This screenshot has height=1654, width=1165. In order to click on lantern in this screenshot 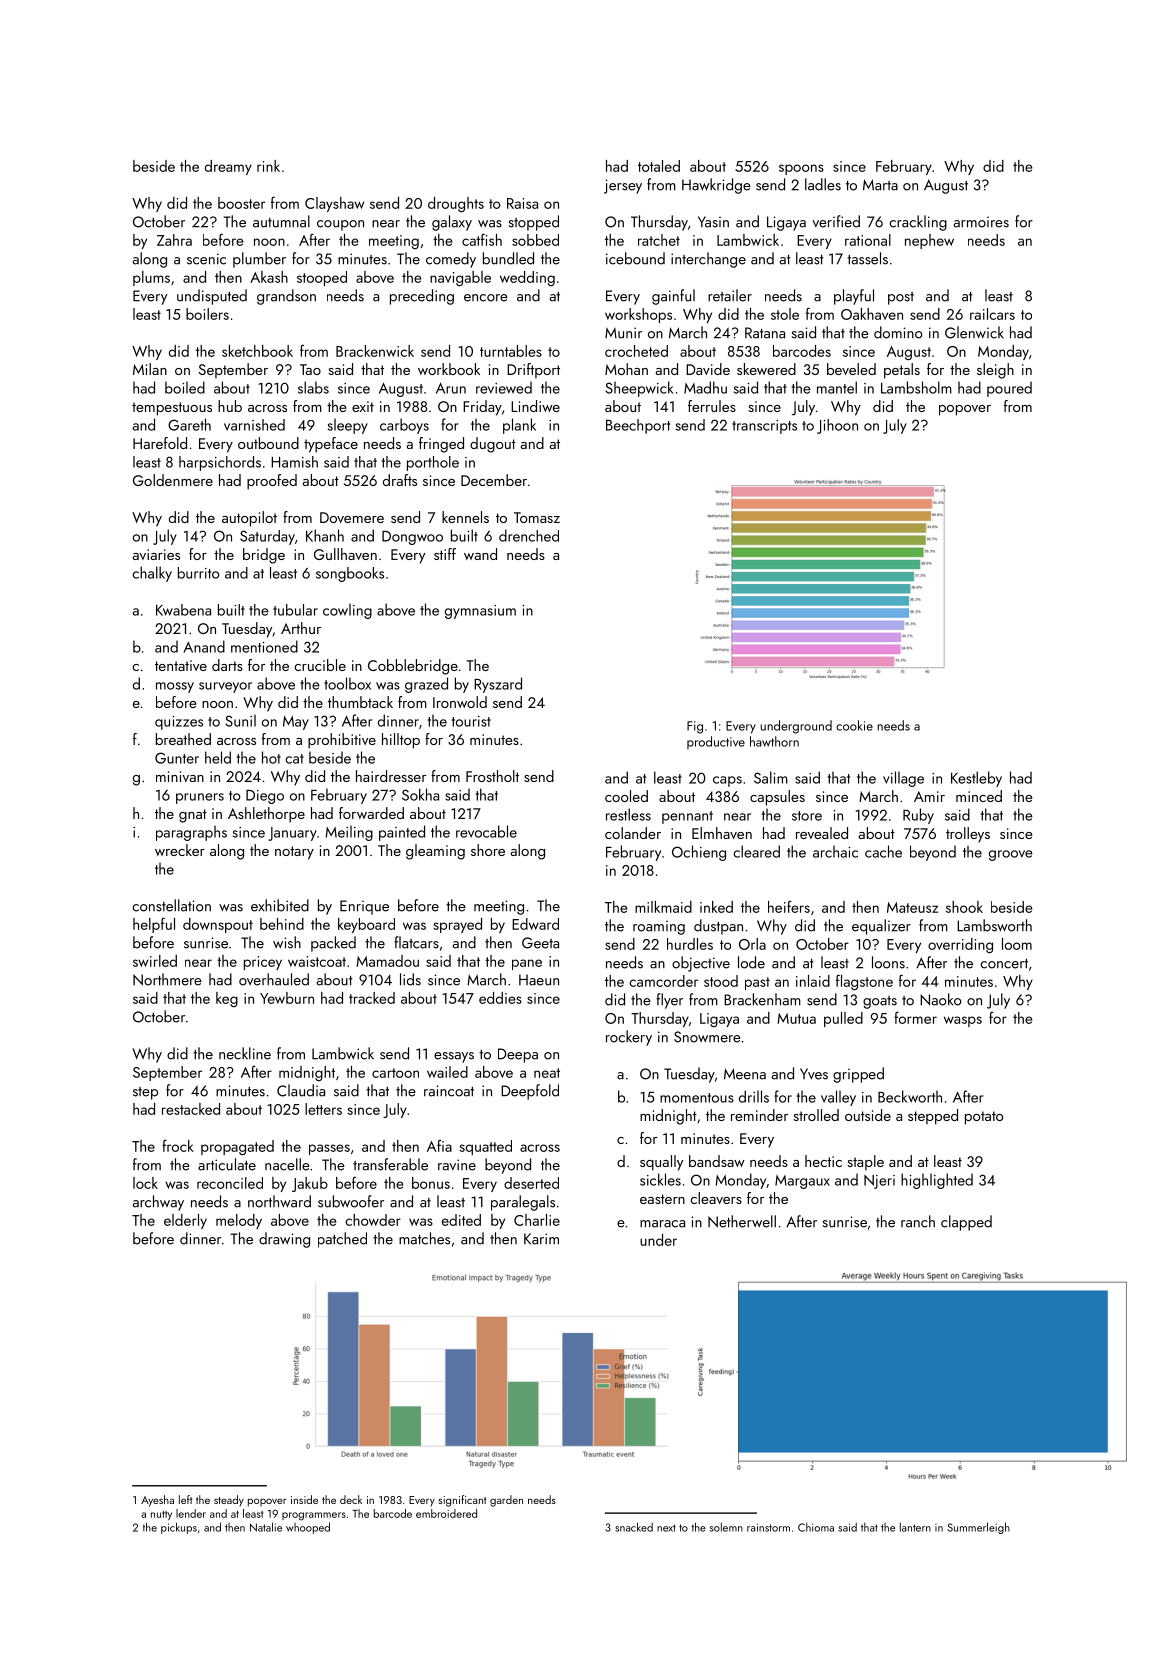, I will do `click(915, 1527)`.
